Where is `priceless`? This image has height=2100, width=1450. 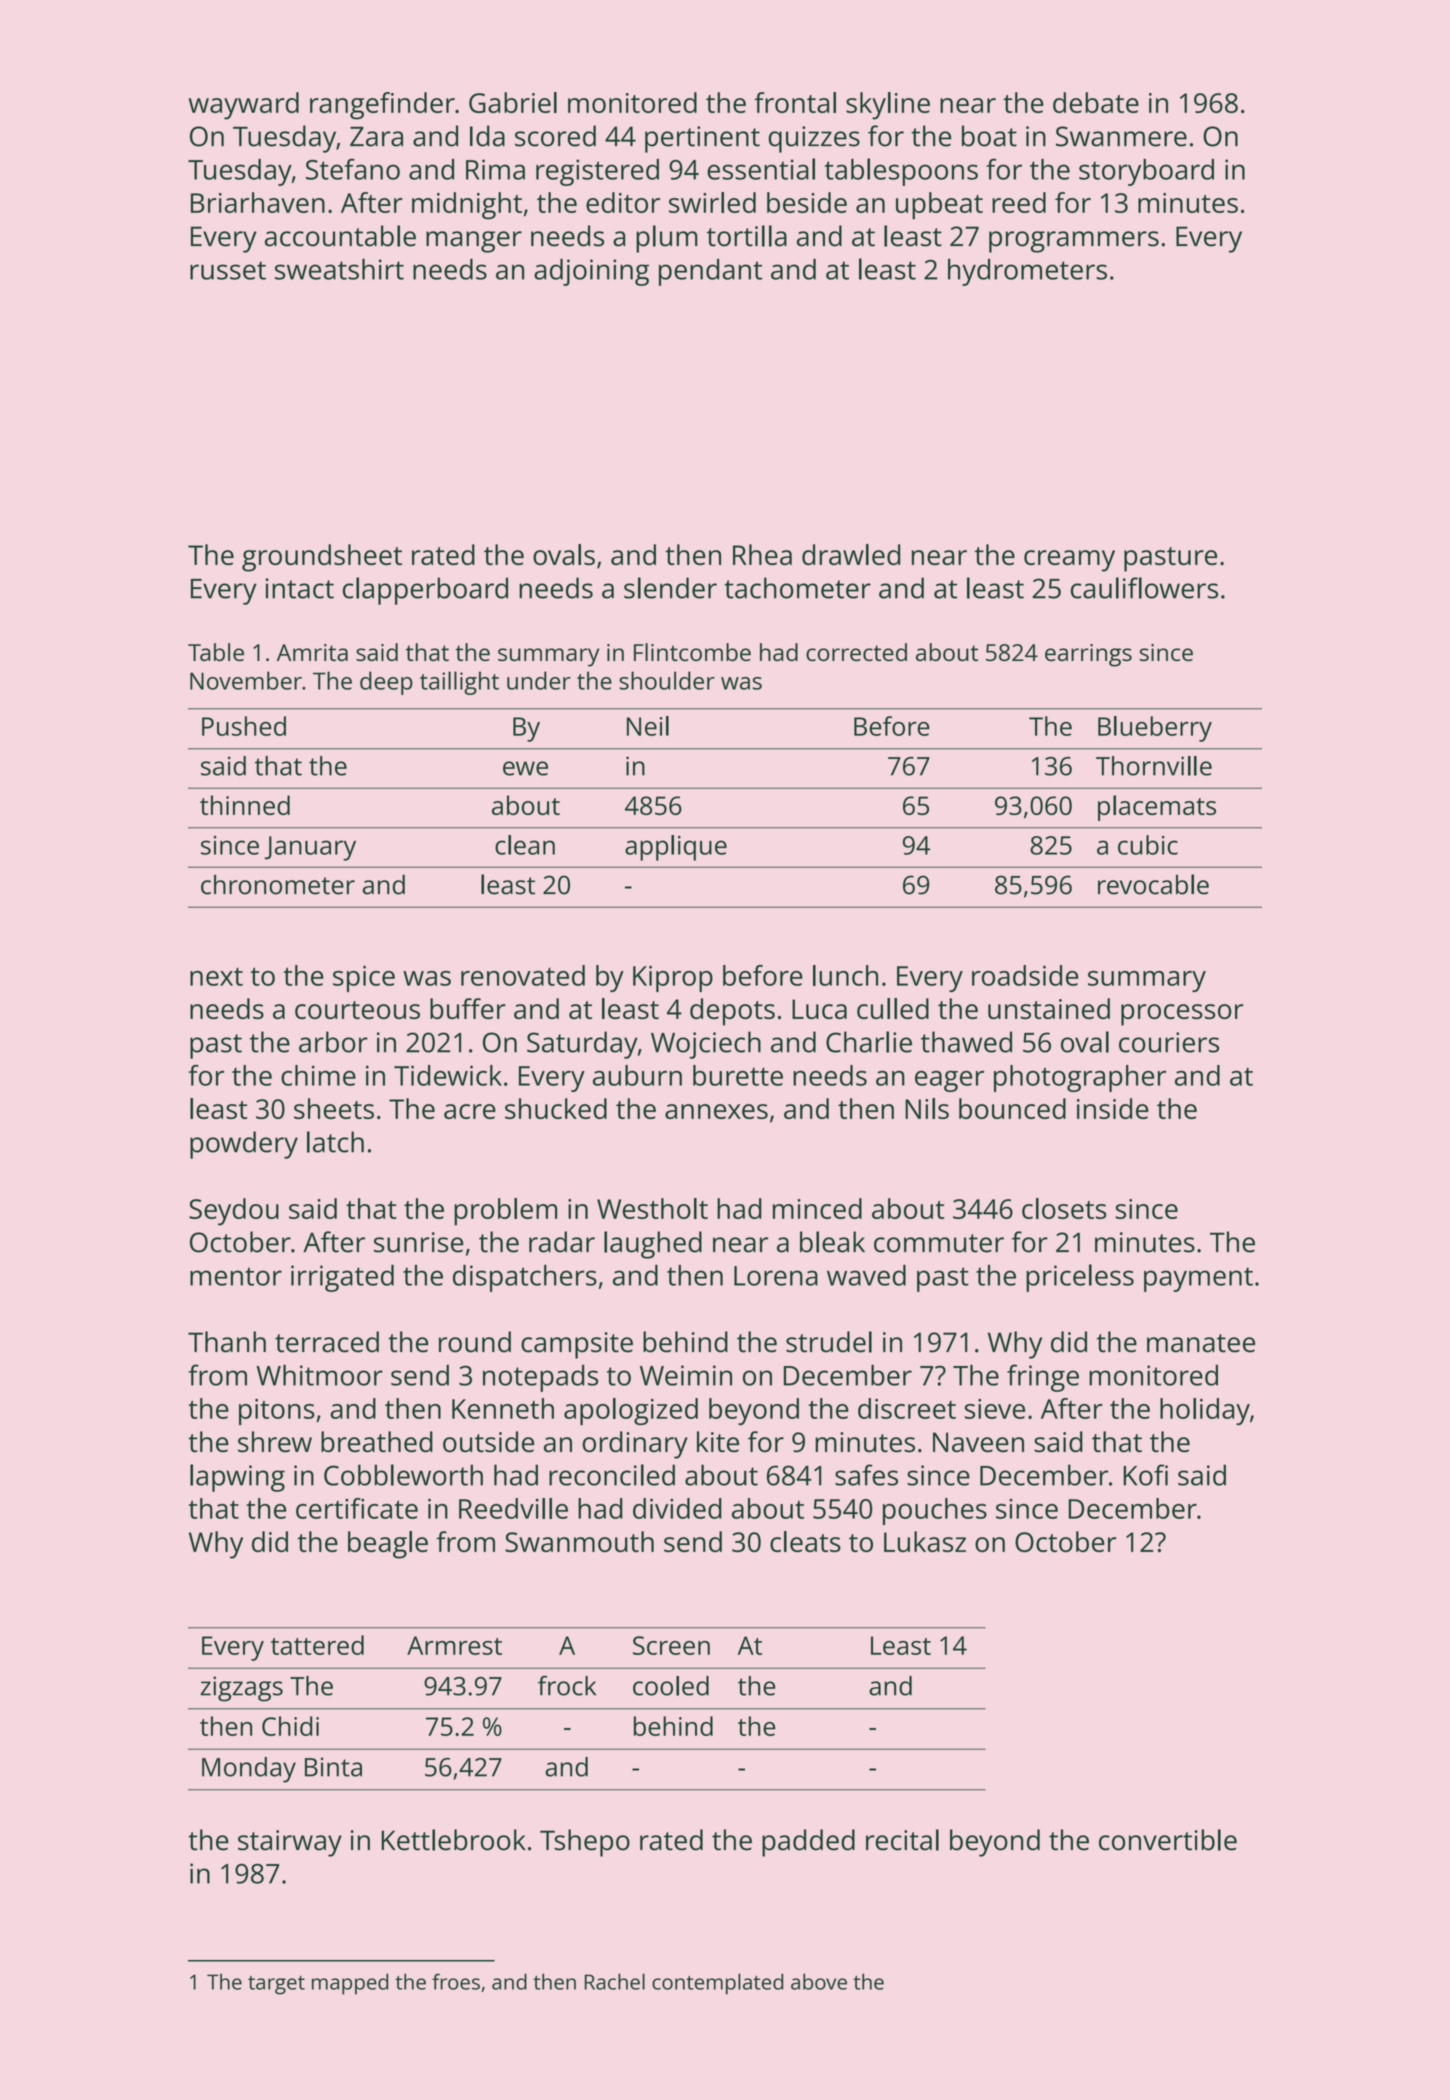
priceless is located at coordinates (1080, 1278).
